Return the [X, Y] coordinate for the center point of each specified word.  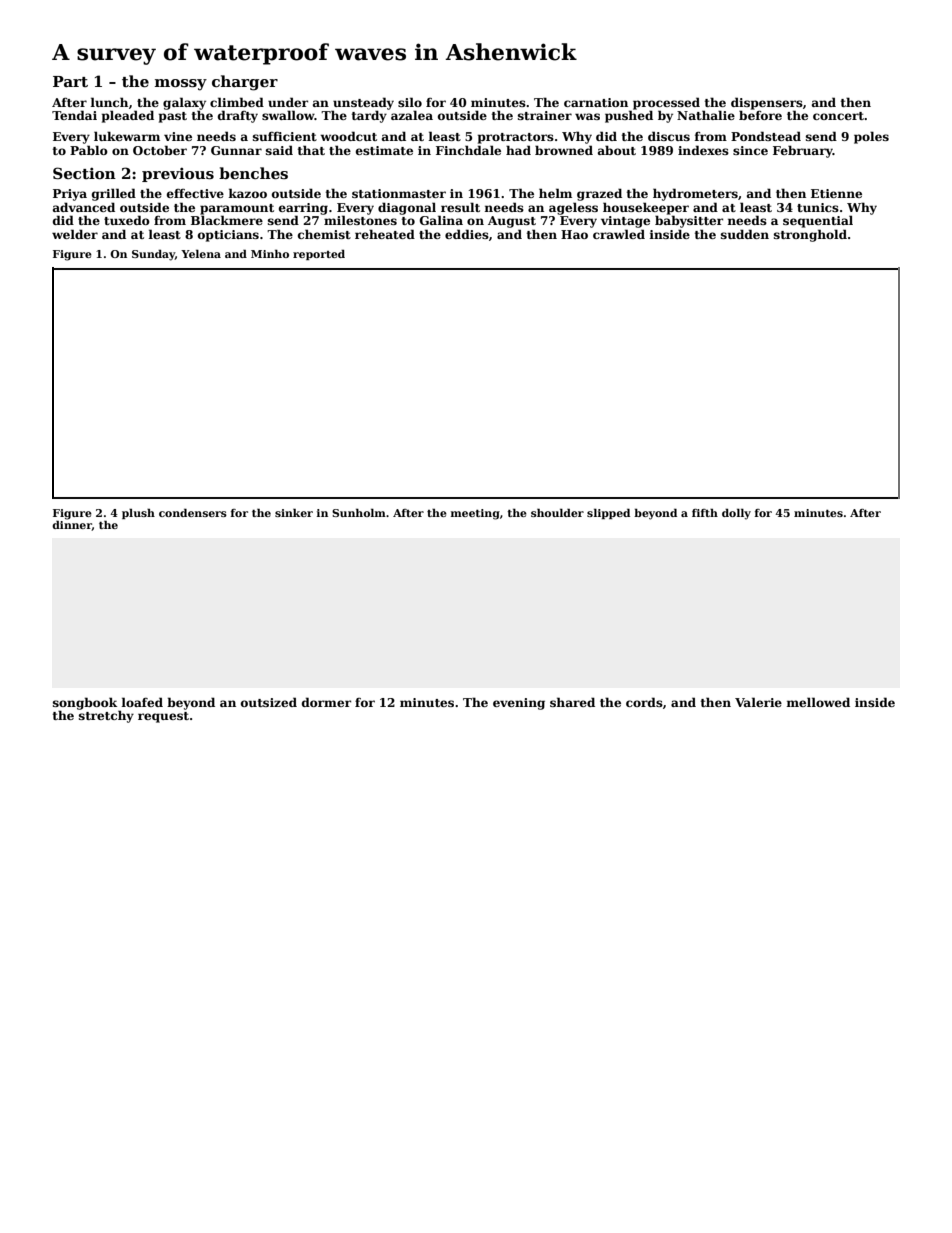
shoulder [557, 512]
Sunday [153, 255]
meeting [475, 514]
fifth [705, 512]
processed [666, 103]
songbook [85, 703]
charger [245, 83]
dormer [326, 702]
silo [410, 102]
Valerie [758, 702]
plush [138, 513]
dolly [736, 514]
